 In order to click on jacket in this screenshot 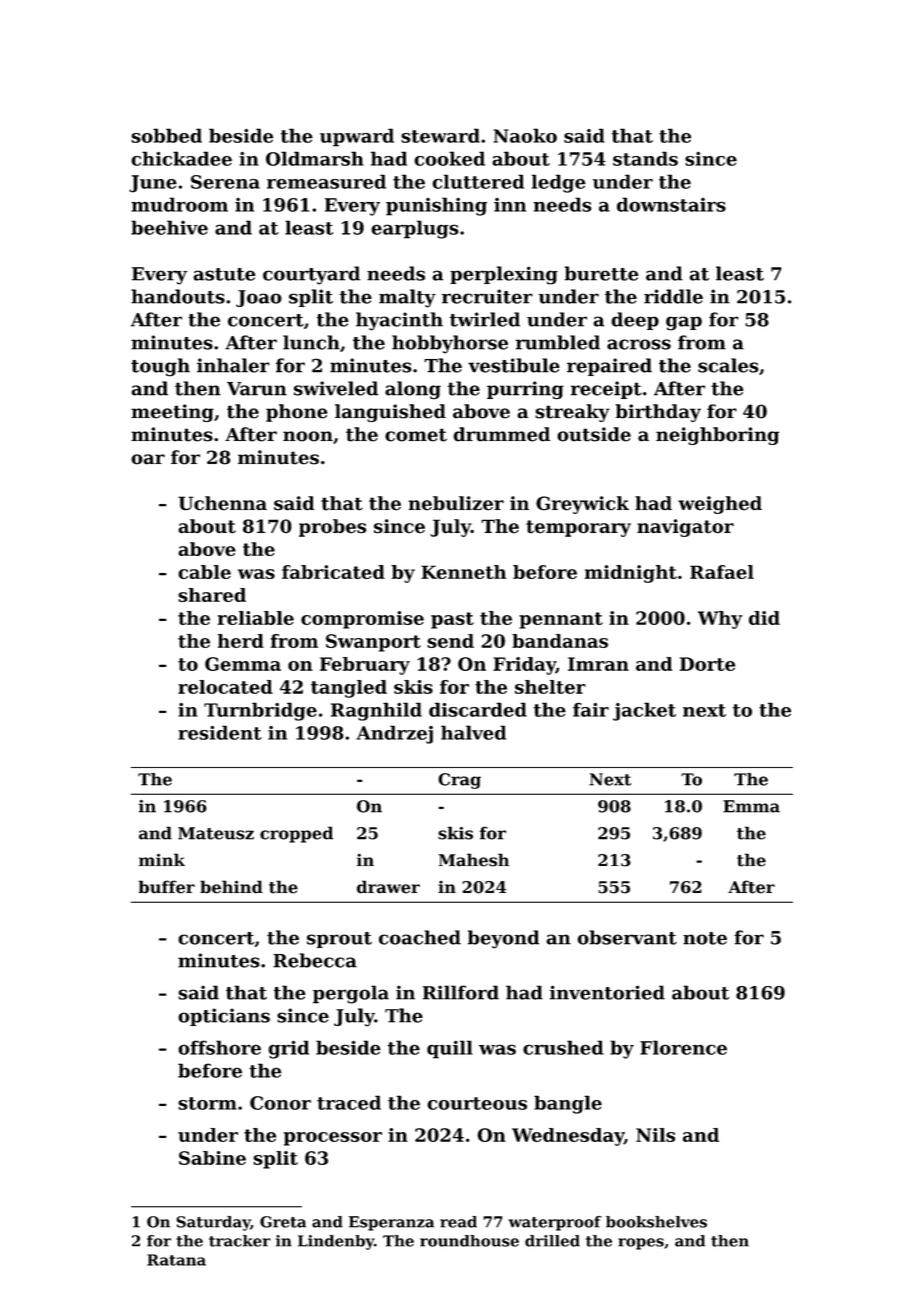, I will do `click(644, 711)`.
